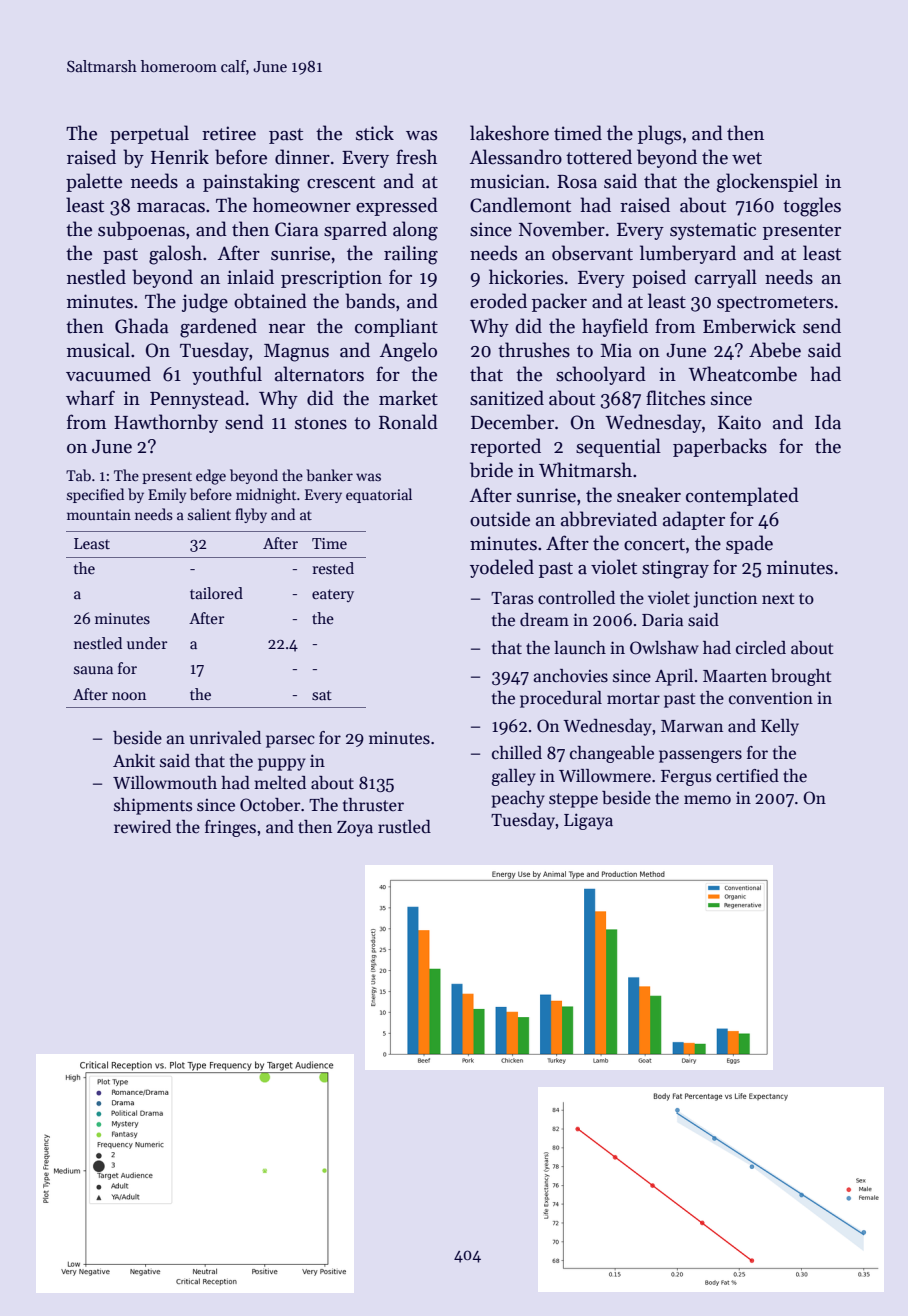 This screenshot has height=1316, width=908. What do you see at coordinates (801, 677) in the screenshot?
I see `brought` at bounding box center [801, 677].
